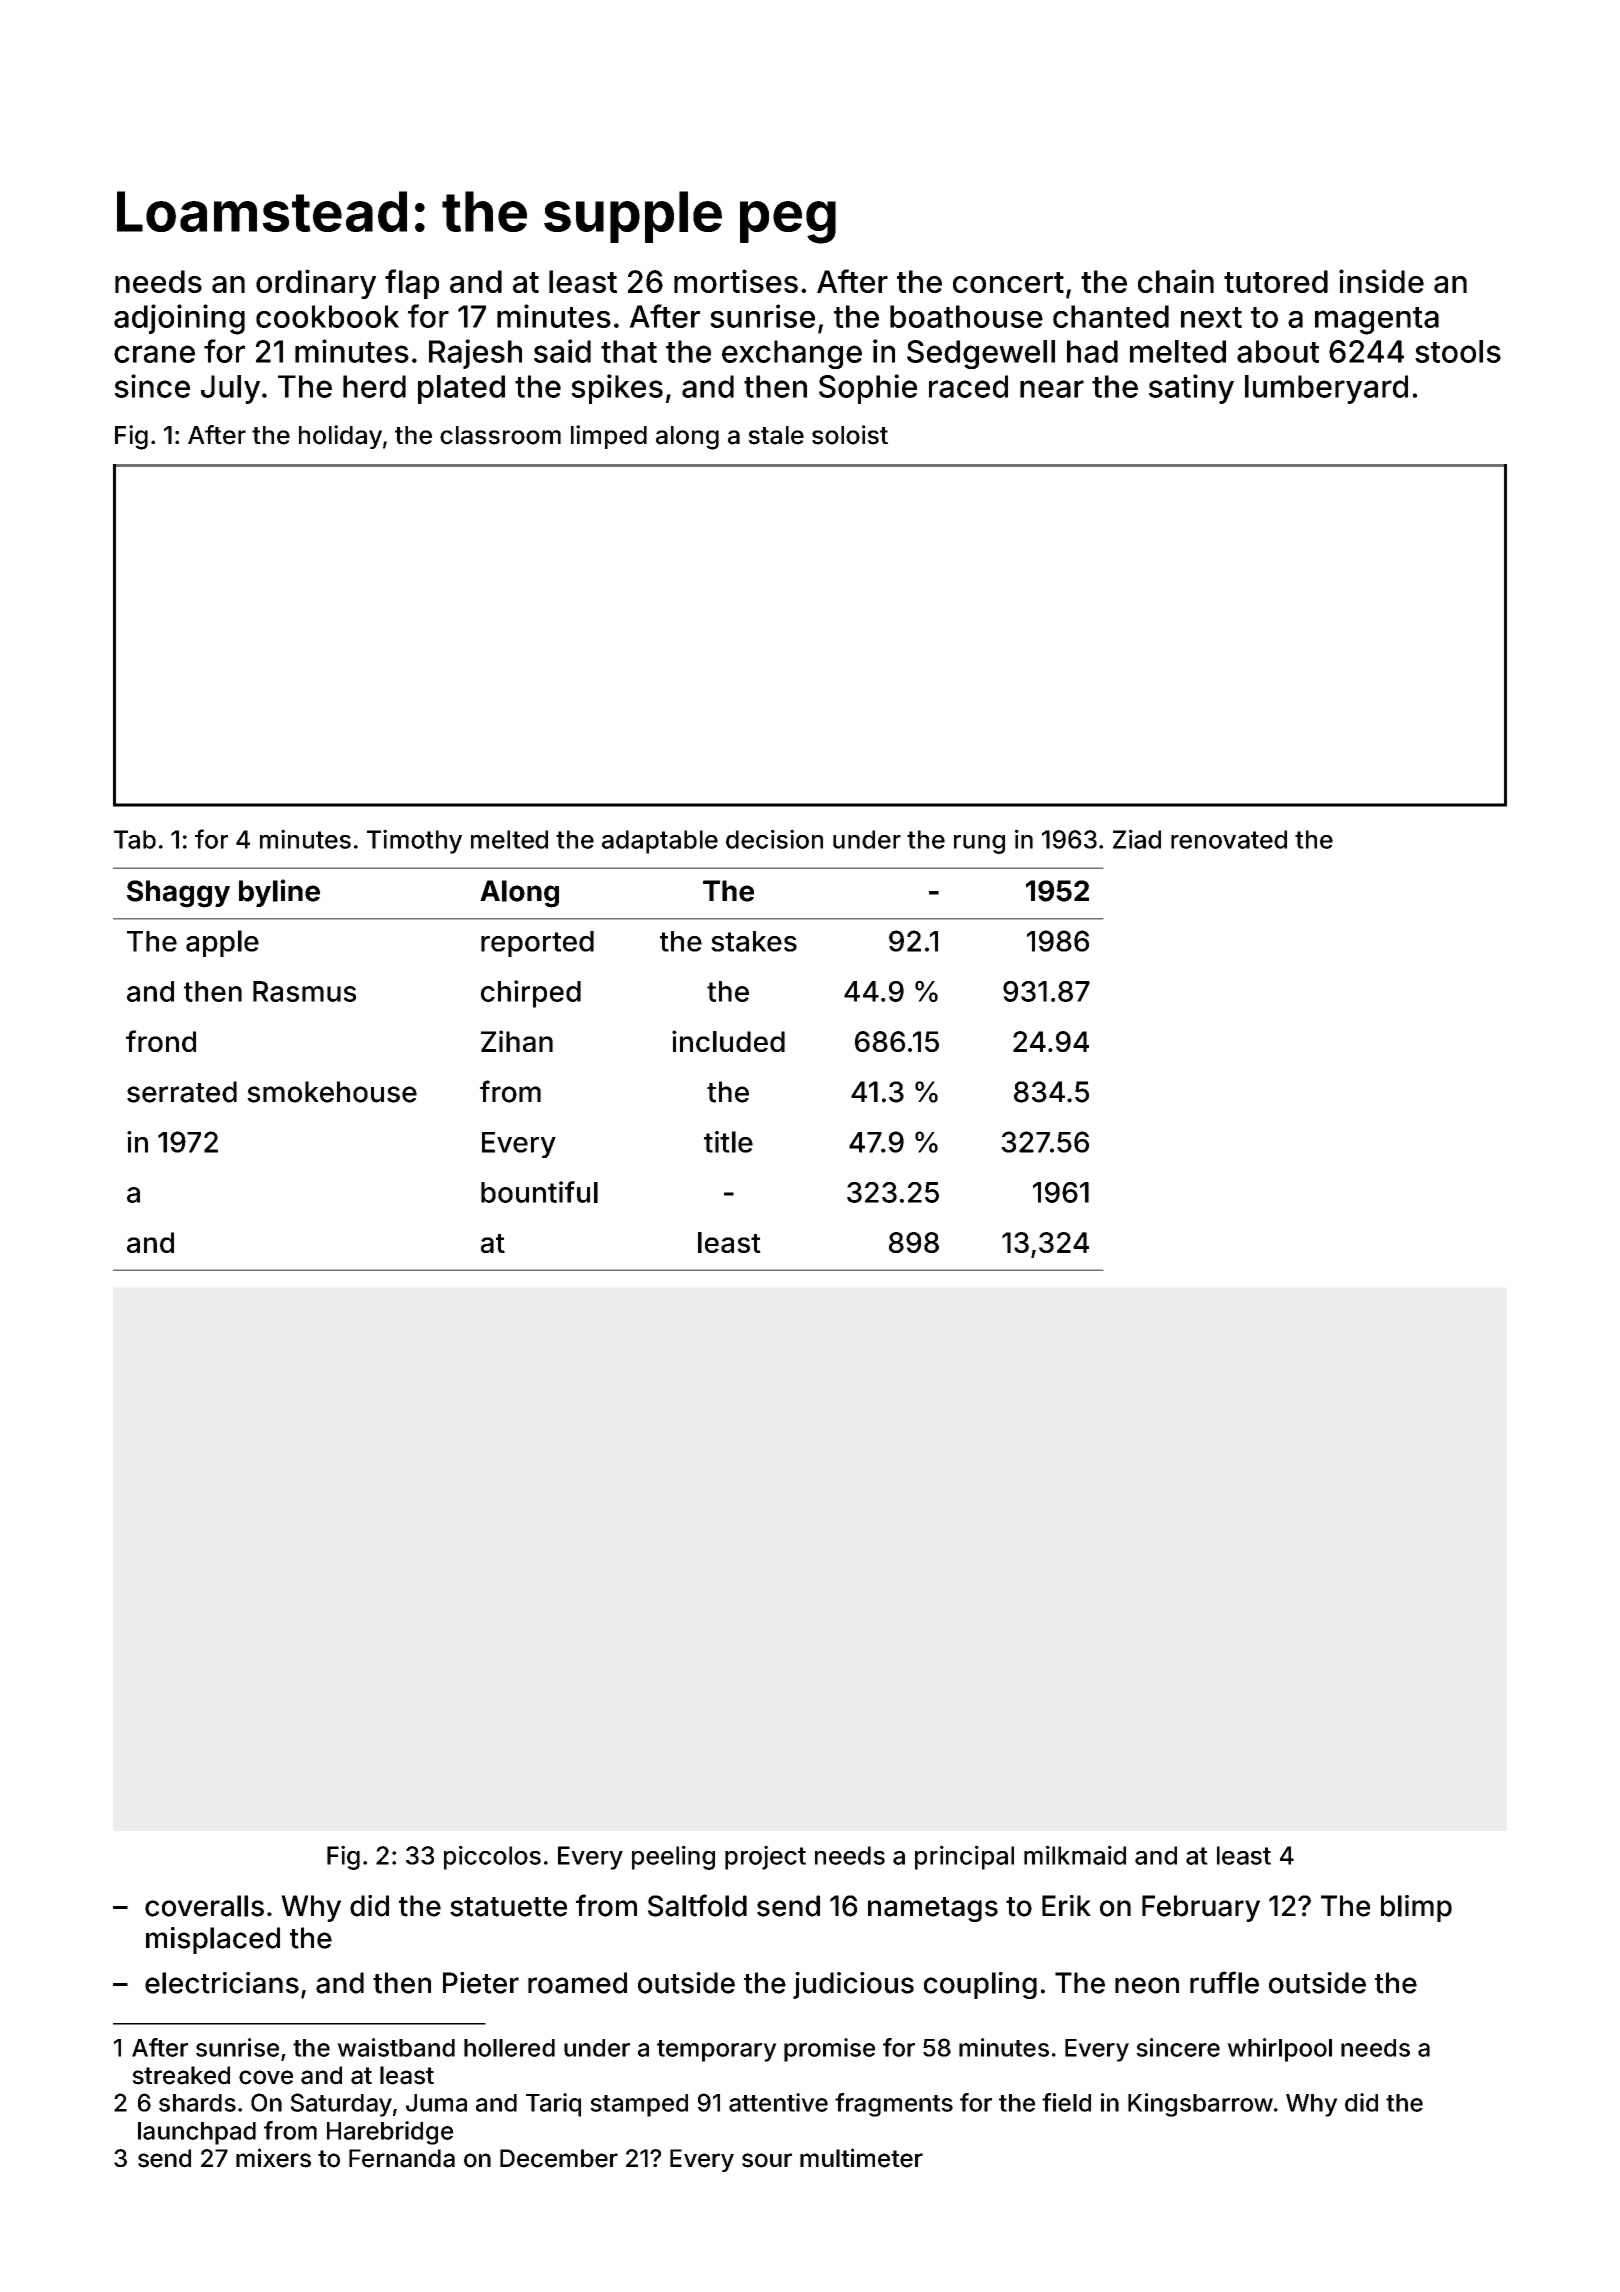 This page has height=2292, width=1620. What do you see at coordinates (1279, 2050) in the page?
I see `whirlpool` at bounding box center [1279, 2050].
